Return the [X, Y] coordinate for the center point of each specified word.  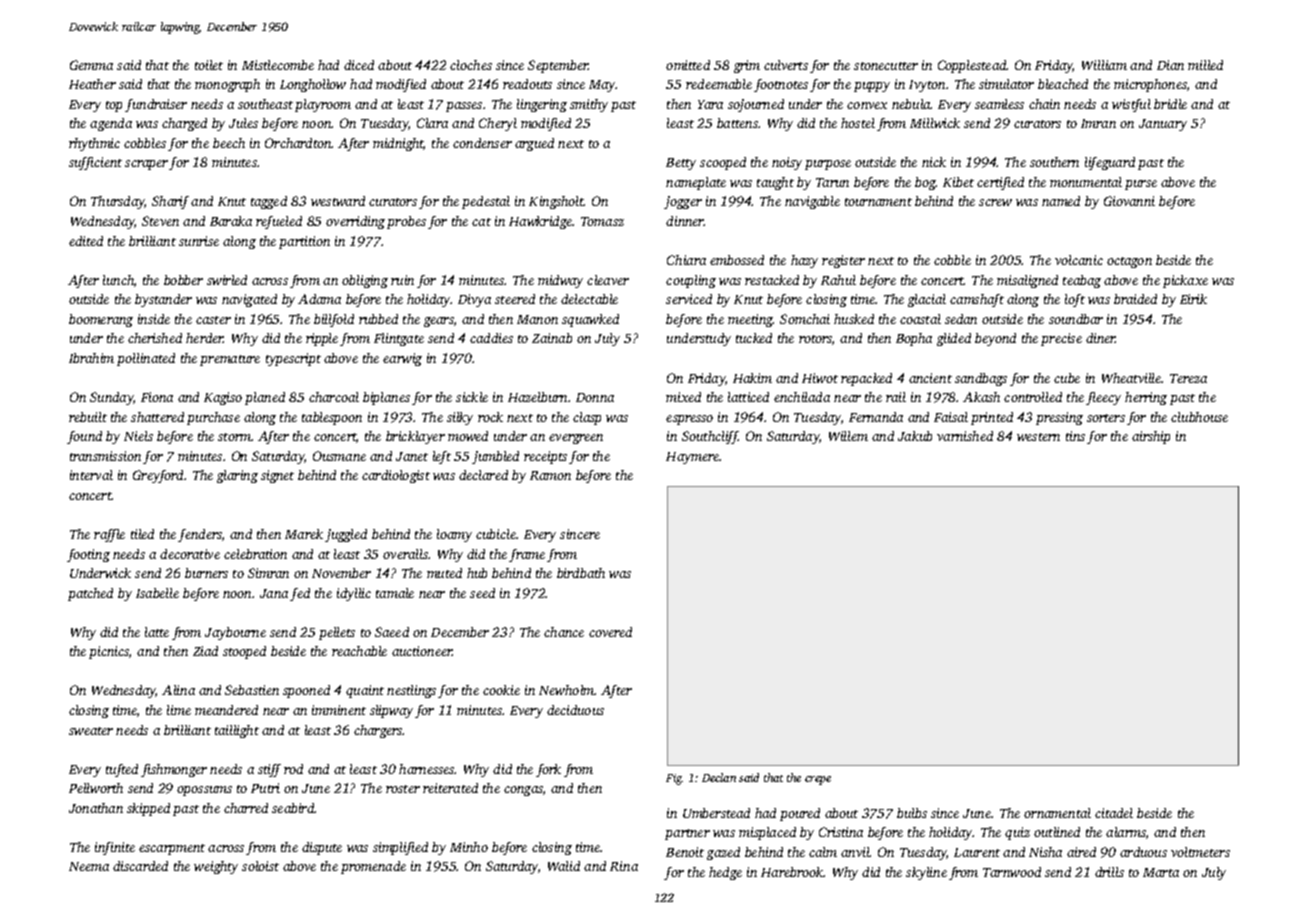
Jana [274, 593]
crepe [818, 780]
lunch [118, 280]
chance [564, 632]
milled [1205, 65]
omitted [688, 65]
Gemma [91, 65]
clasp [587, 418]
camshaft [977, 300]
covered [610, 632]
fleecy [1103, 398]
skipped [148, 809]
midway [560, 281]
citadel [1114, 813]
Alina [178, 690]
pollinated [146, 359]
